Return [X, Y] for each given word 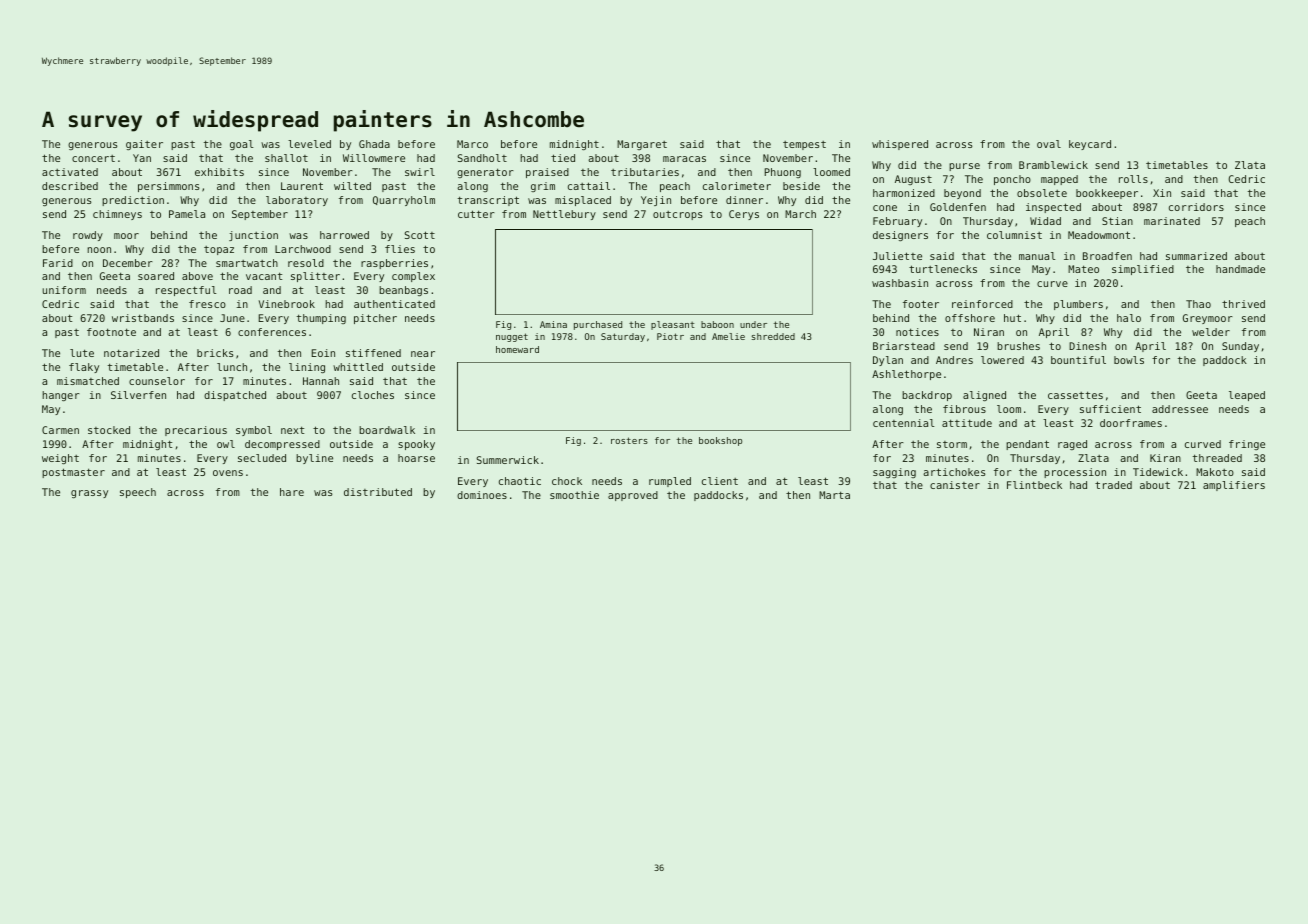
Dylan [888, 361]
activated [70, 172]
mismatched [88, 381]
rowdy [88, 236]
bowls [1129, 360]
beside [801, 186]
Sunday [1240, 347]
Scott [419, 235]
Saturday [623, 337]
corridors [1196, 207]
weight [60, 459]
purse [964, 167]
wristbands [143, 318]
